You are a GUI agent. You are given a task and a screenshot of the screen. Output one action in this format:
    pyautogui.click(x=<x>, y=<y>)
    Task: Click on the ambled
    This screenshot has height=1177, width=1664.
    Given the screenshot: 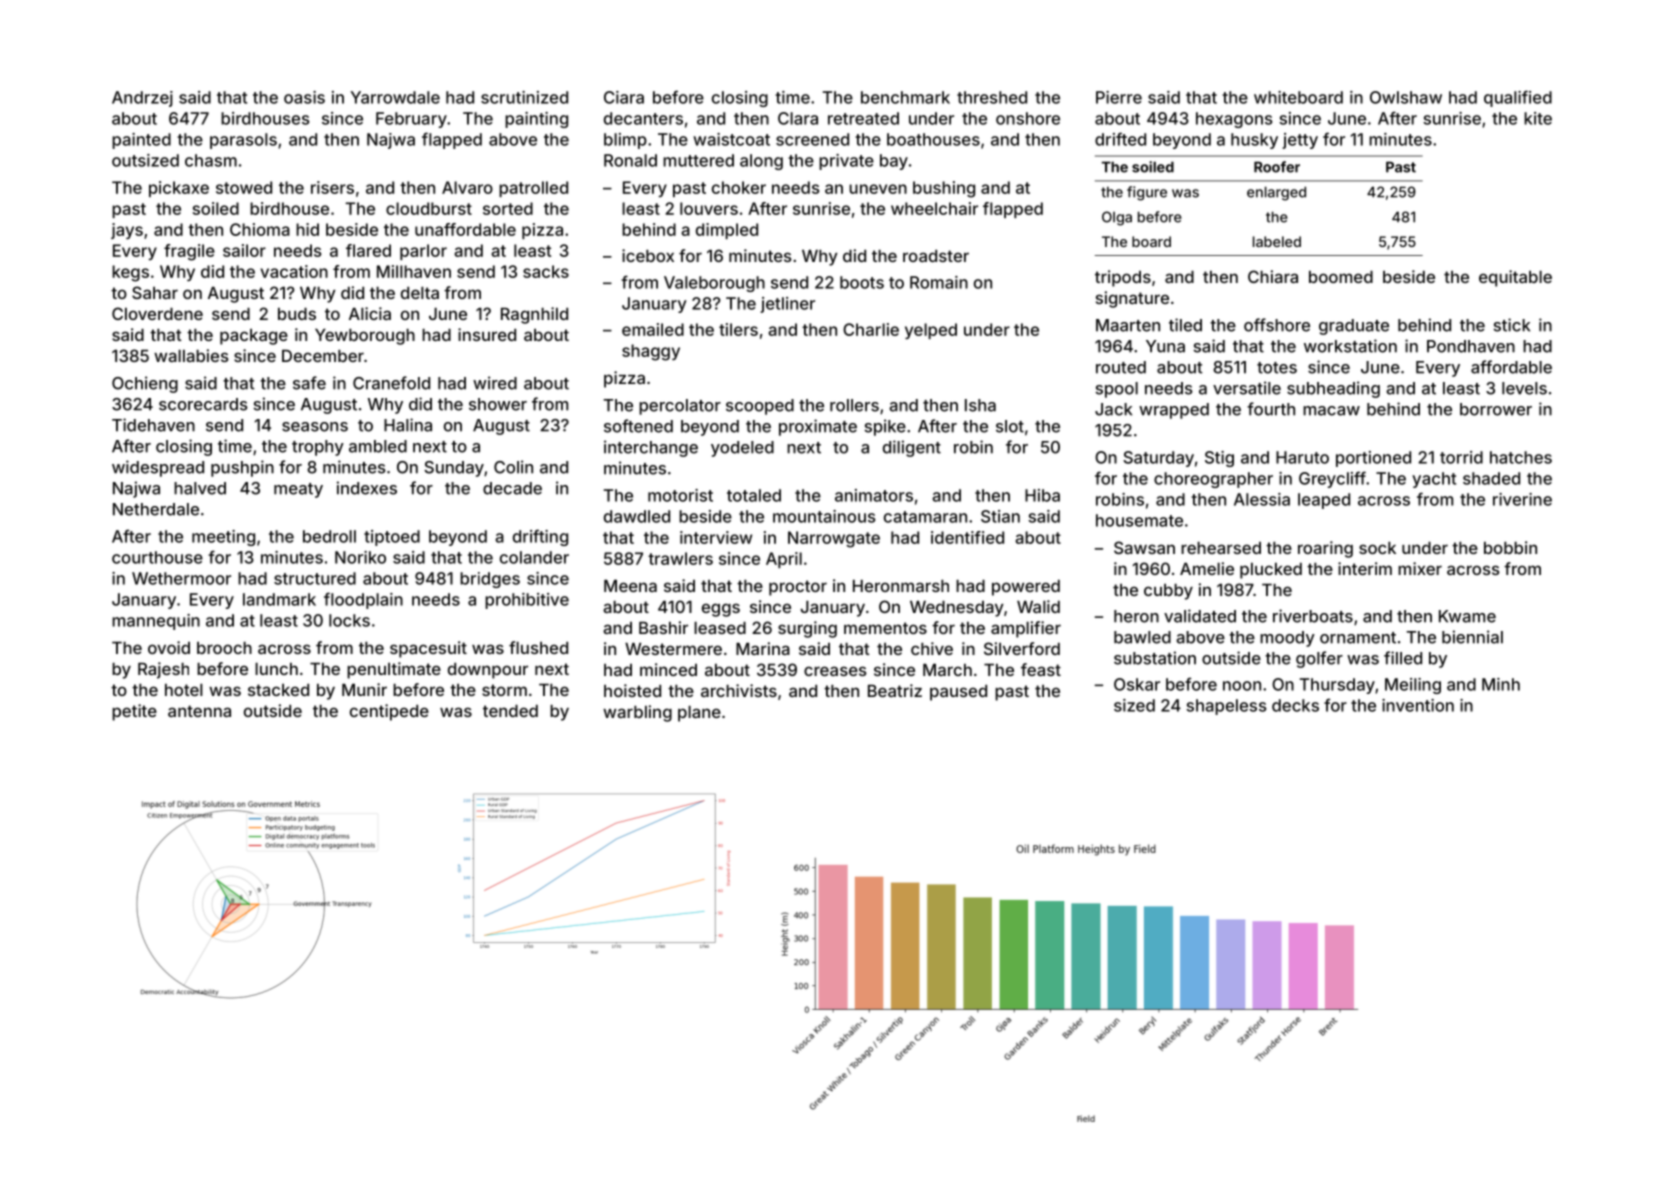 What is the action you would take?
    pyautogui.click(x=378, y=446)
